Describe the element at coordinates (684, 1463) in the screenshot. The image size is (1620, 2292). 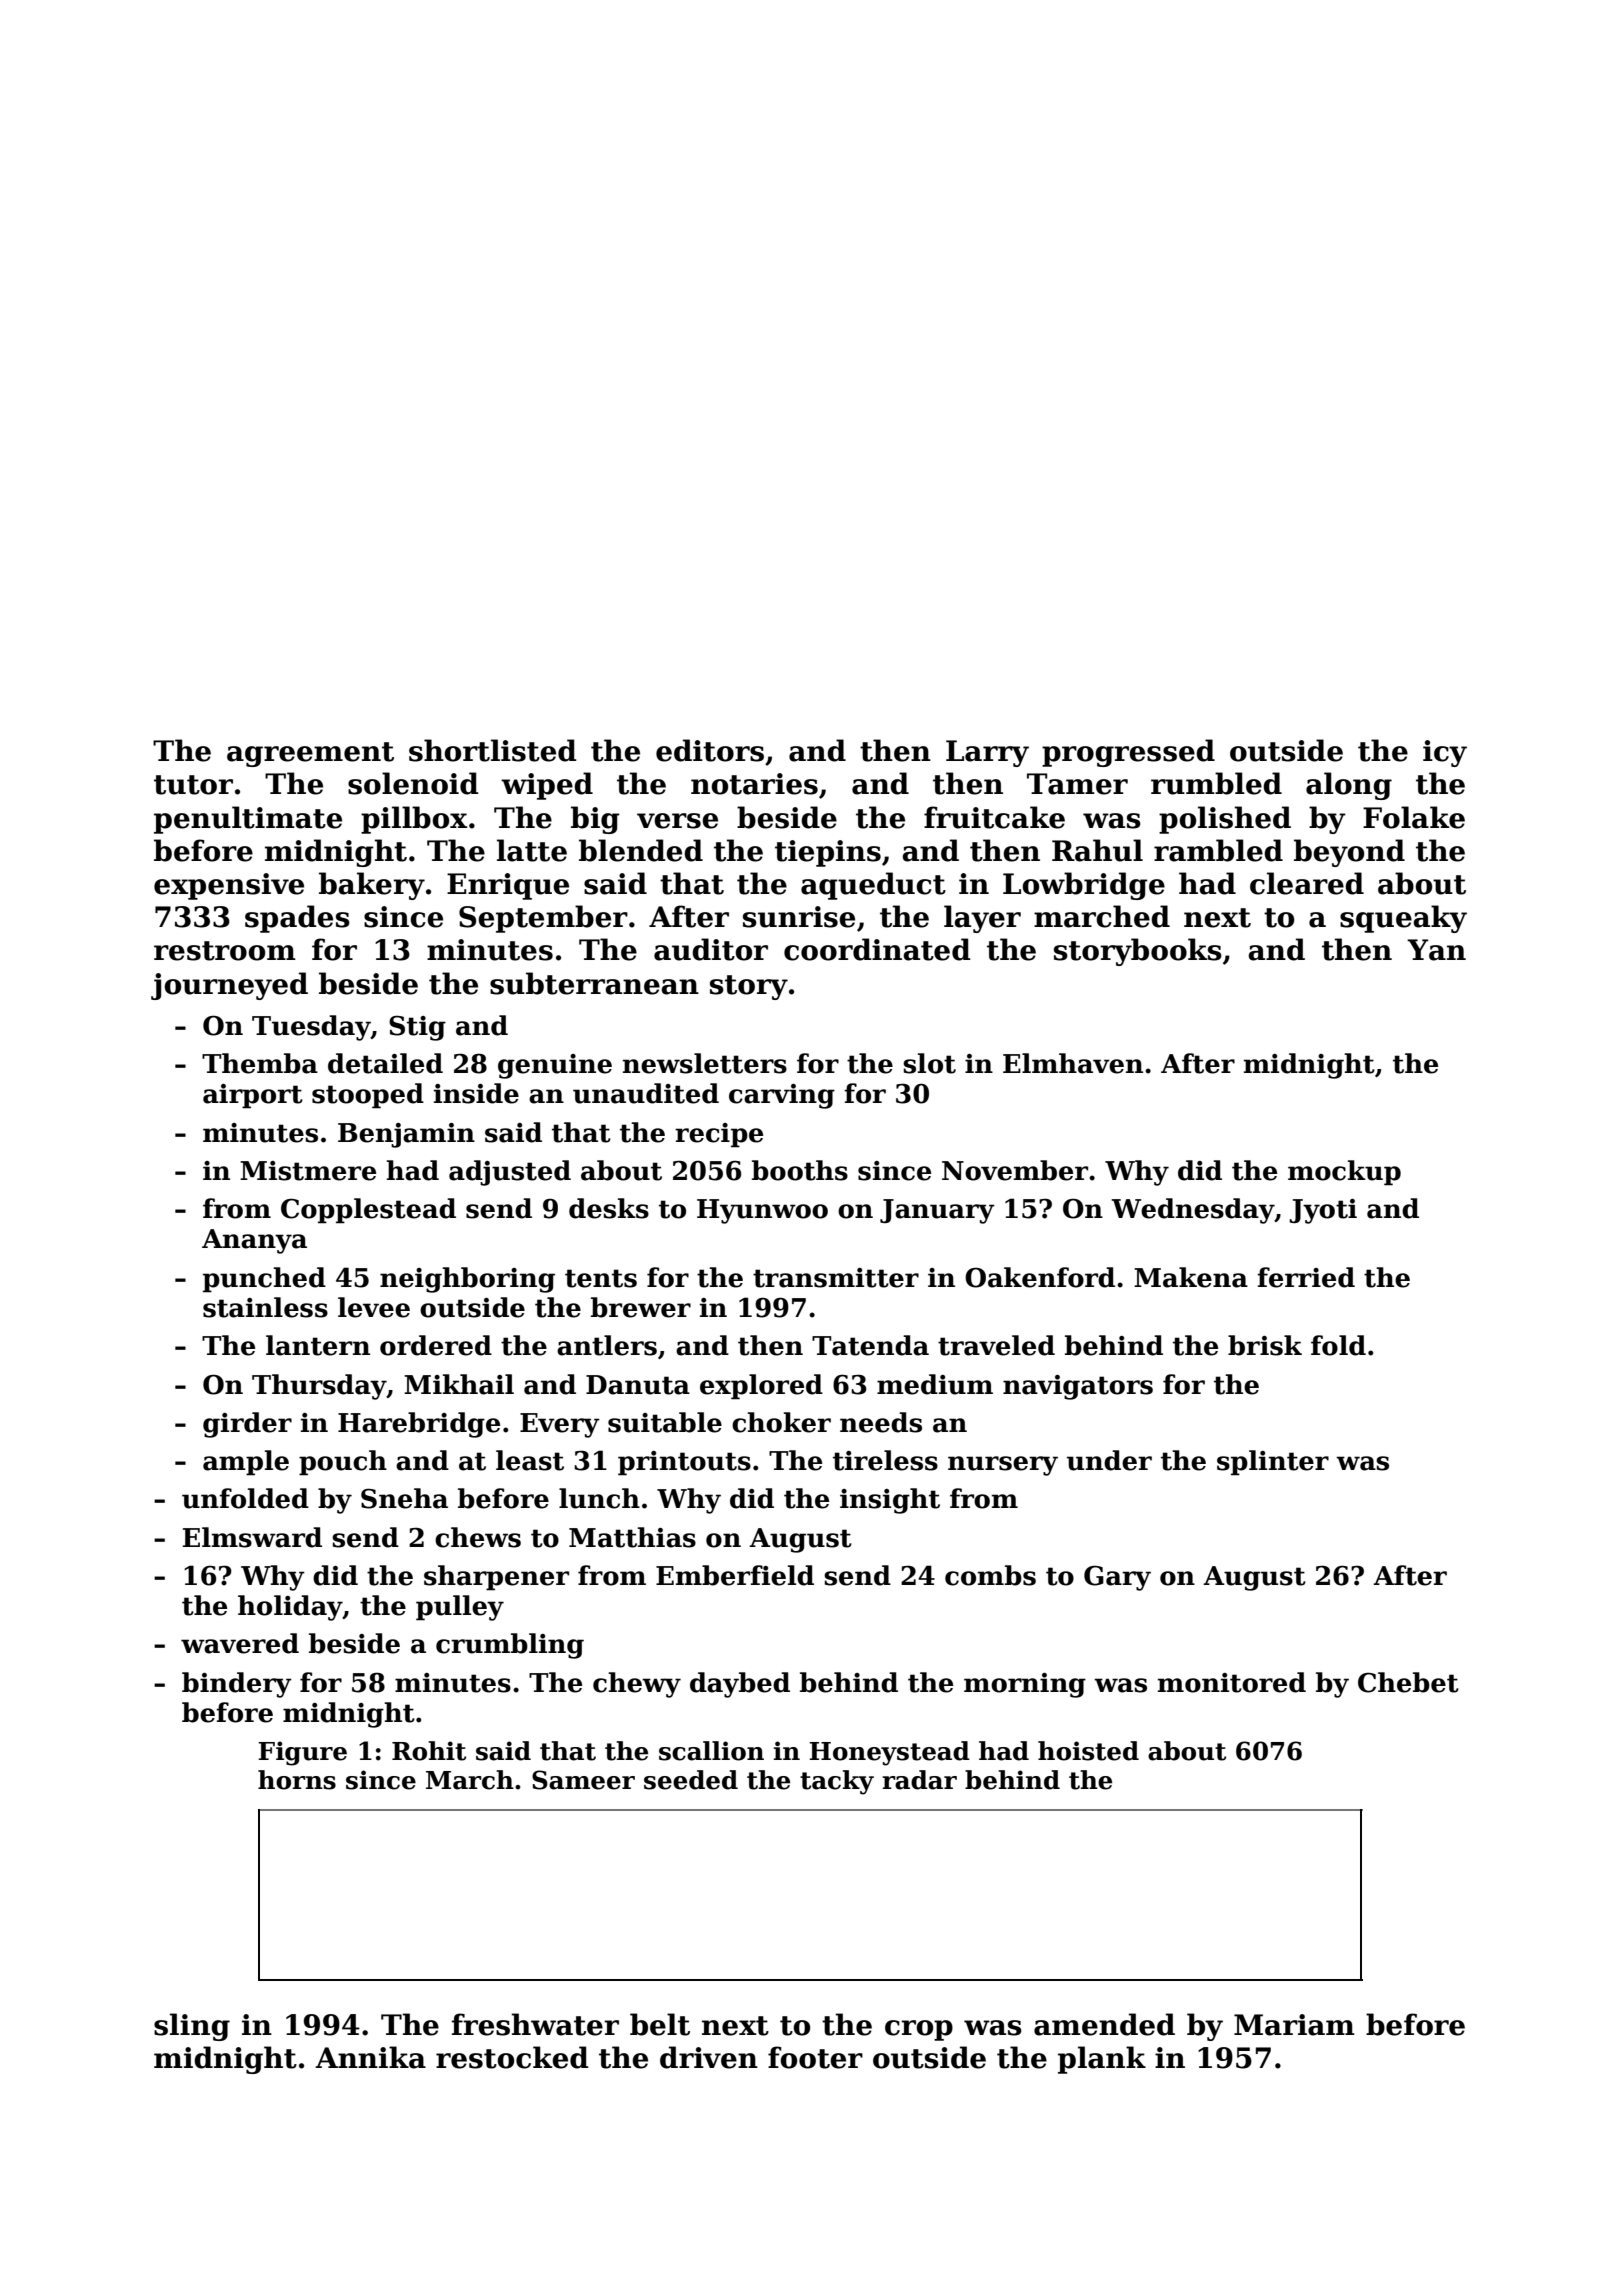
I see `printouts` at that location.
